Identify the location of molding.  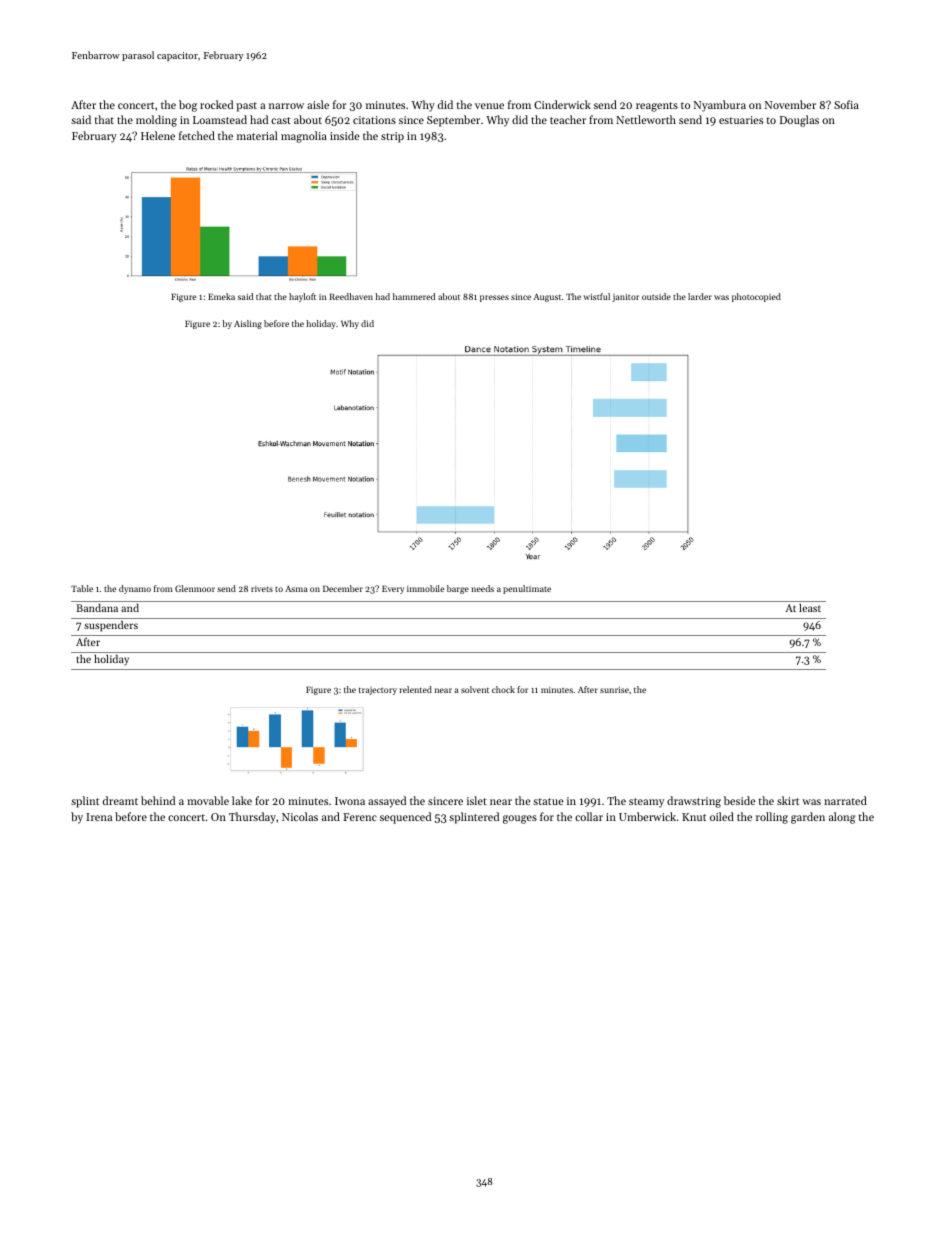
(156, 121).
